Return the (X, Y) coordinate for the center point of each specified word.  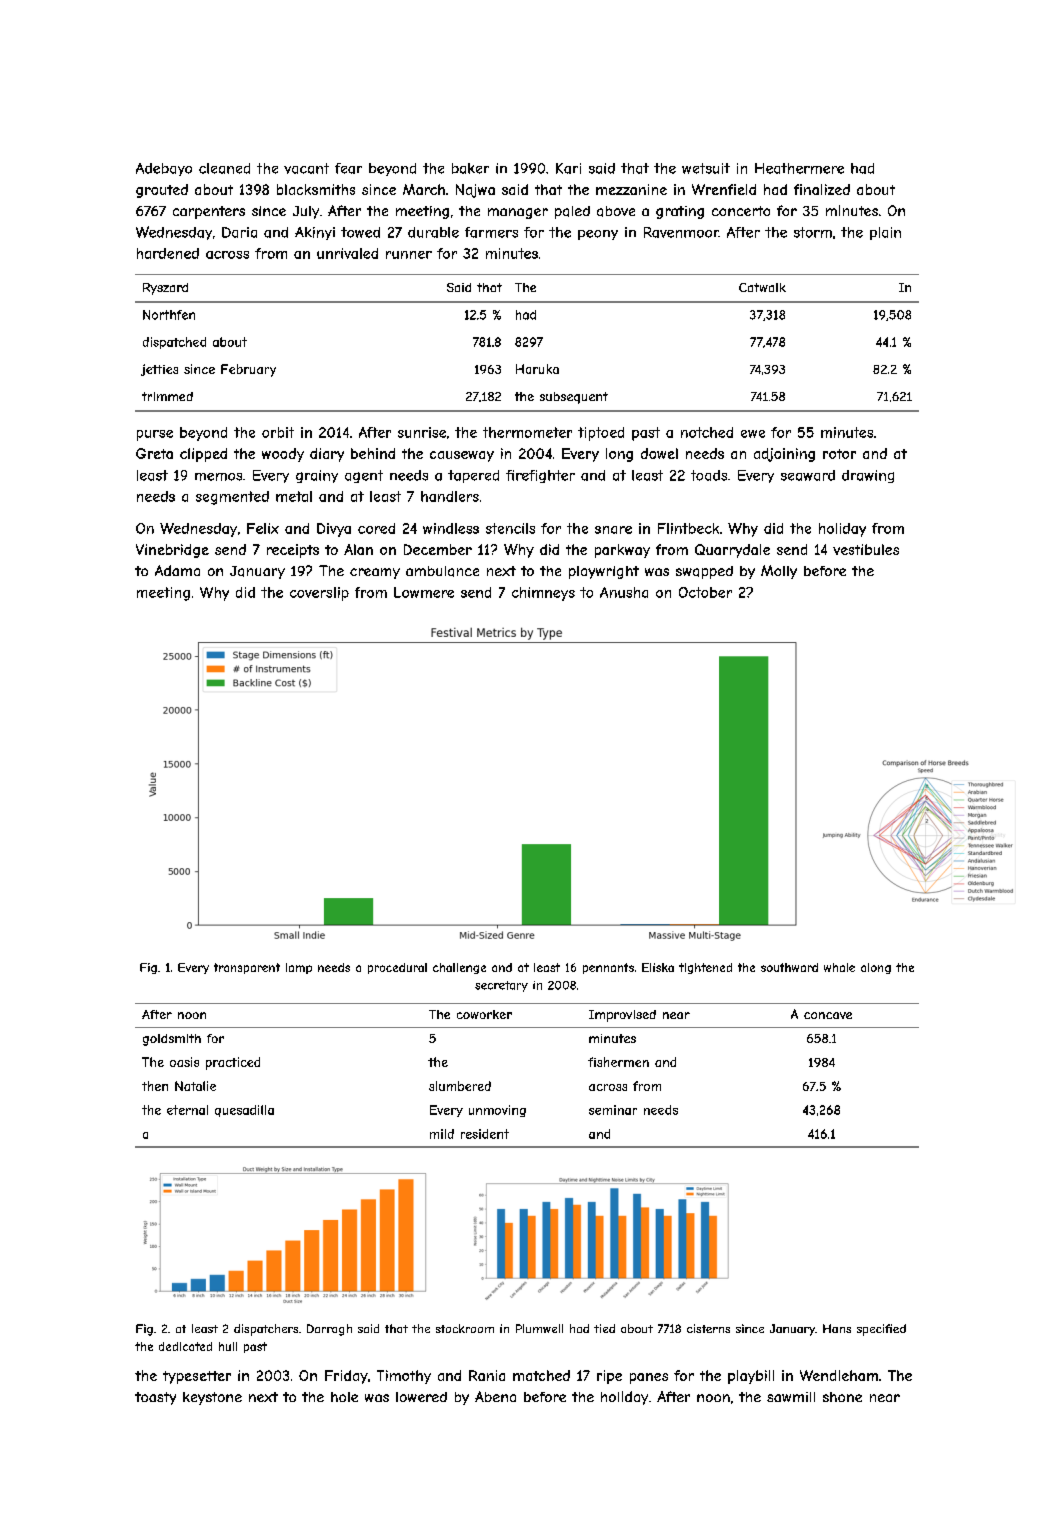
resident (485, 1134)
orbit (278, 432)
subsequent (574, 398)
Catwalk (762, 287)
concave (828, 1015)
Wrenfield (724, 189)
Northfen (169, 315)
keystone (212, 1398)
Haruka (537, 369)
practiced (233, 1063)
